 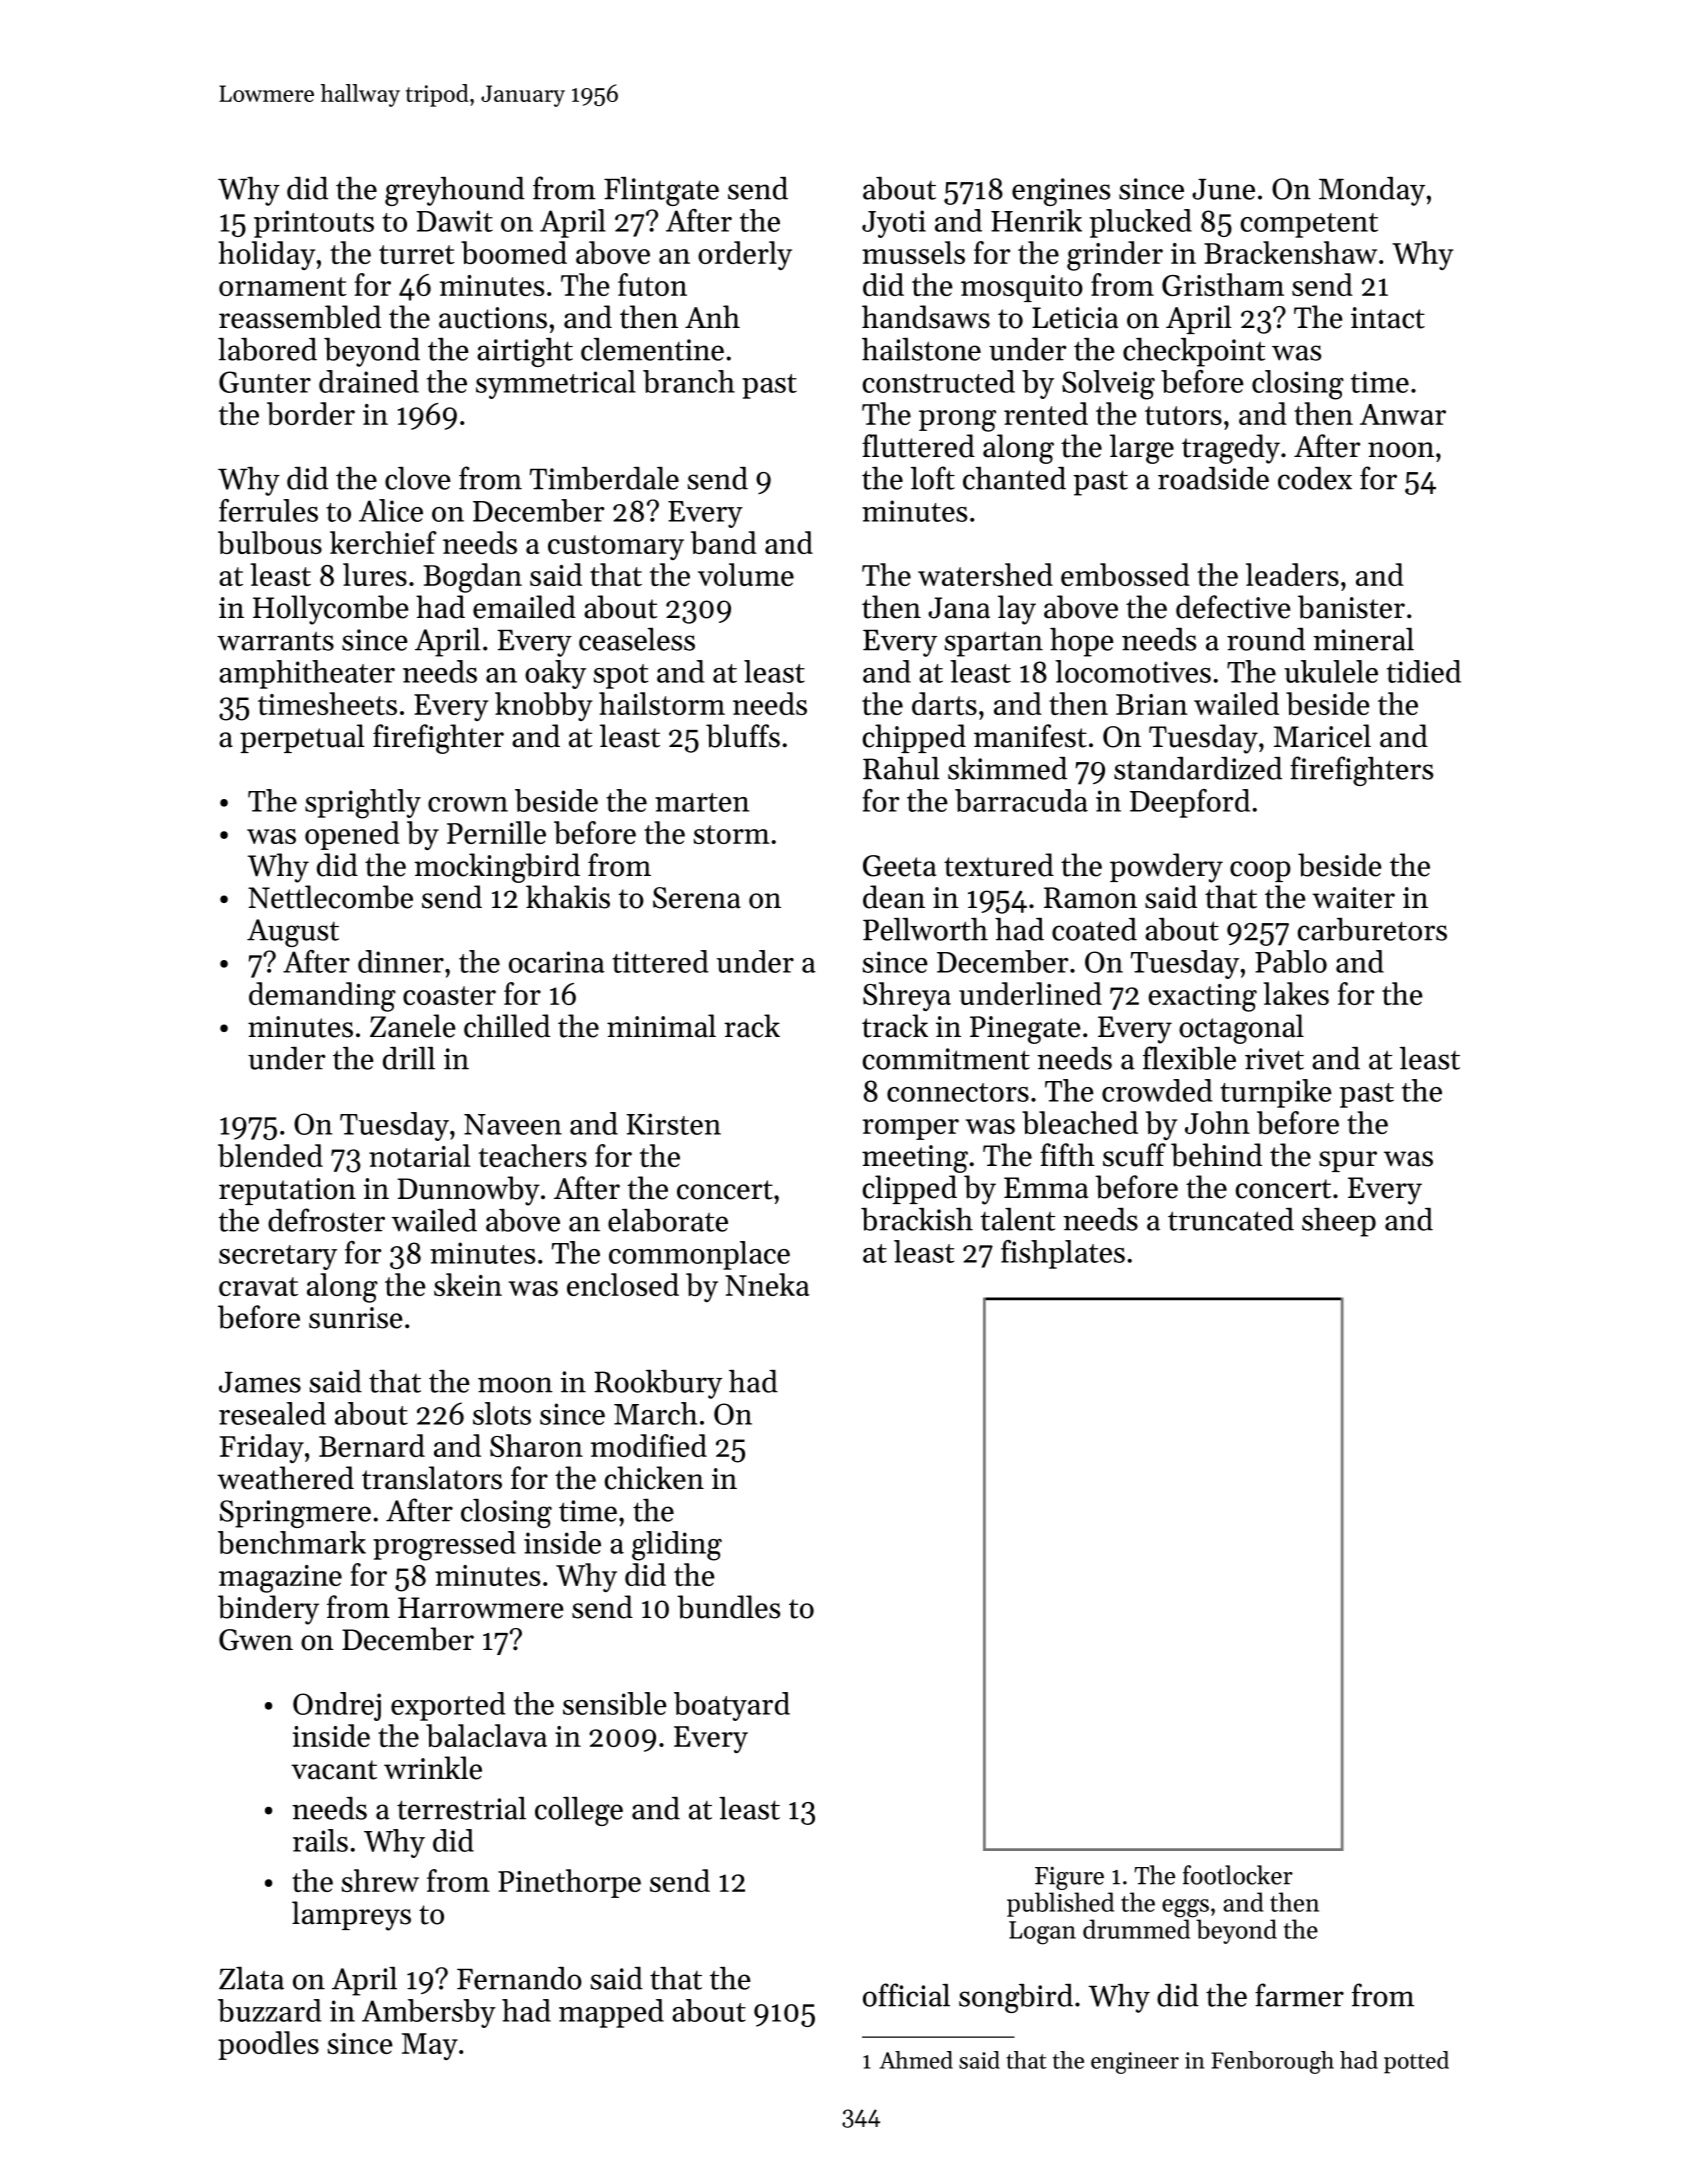 What do you see at coordinates (1291, 961) in the screenshot?
I see `Pablo` at bounding box center [1291, 961].
